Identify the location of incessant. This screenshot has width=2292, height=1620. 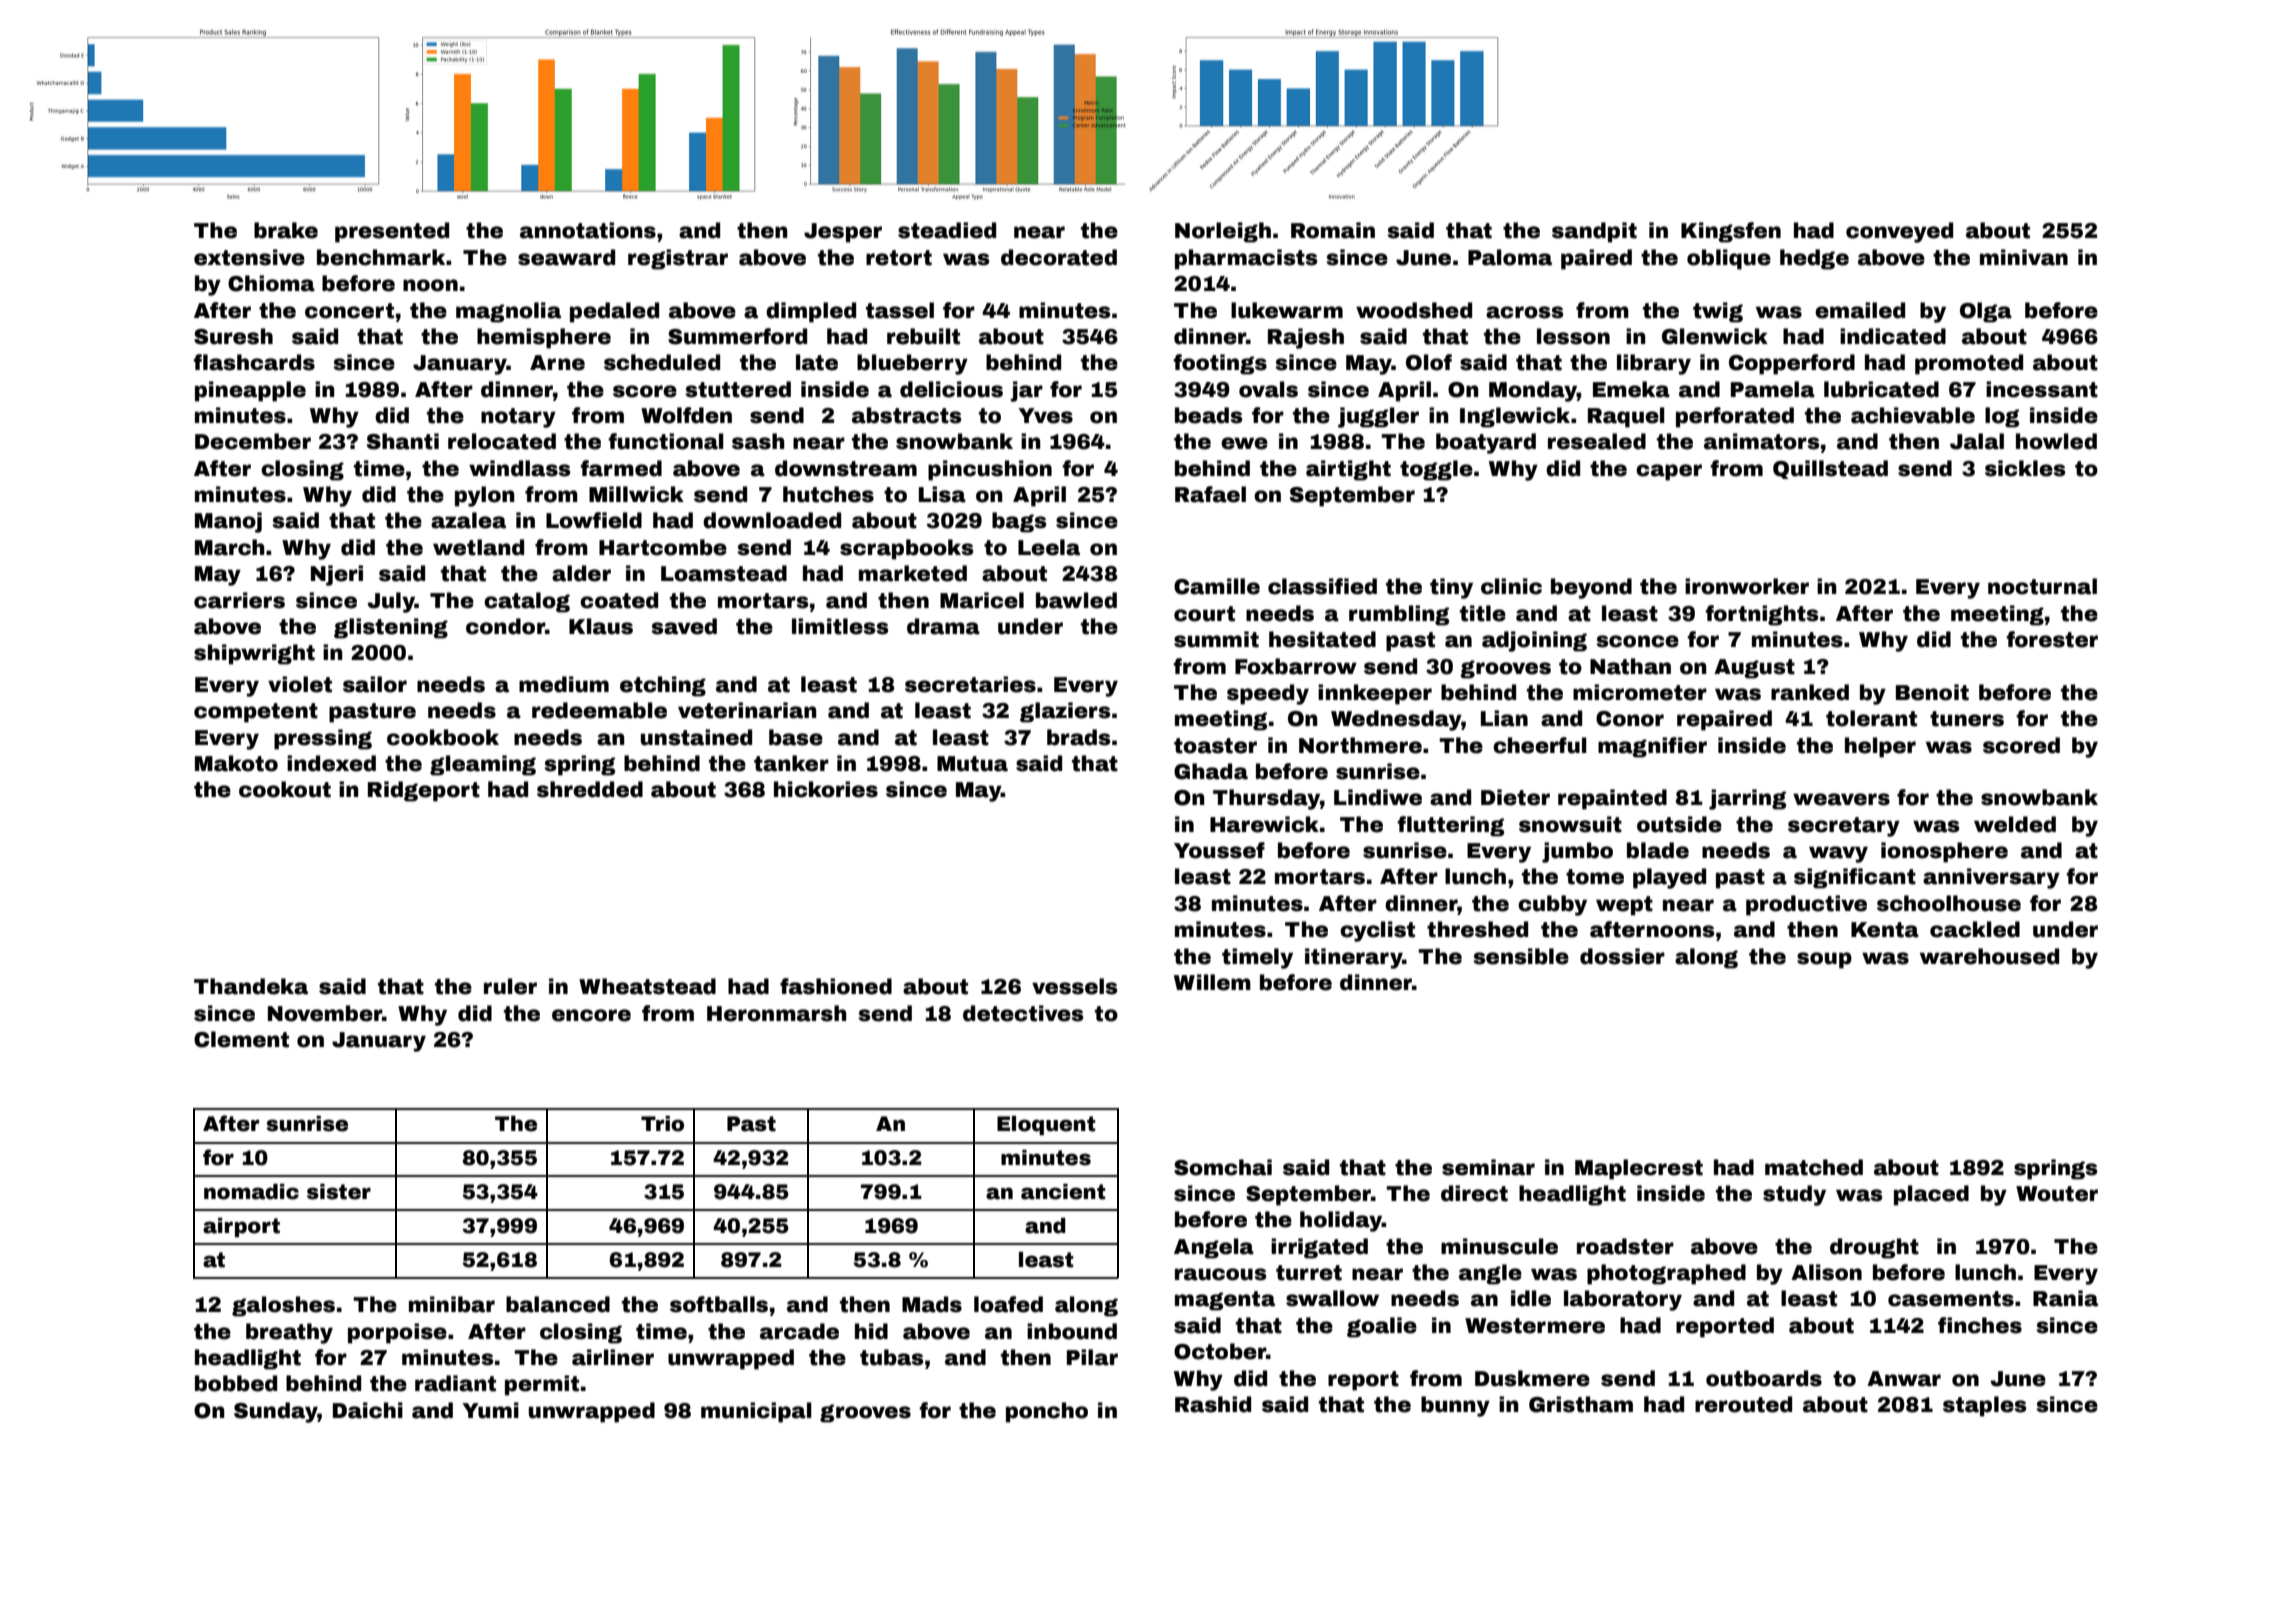
(2042, 389).
